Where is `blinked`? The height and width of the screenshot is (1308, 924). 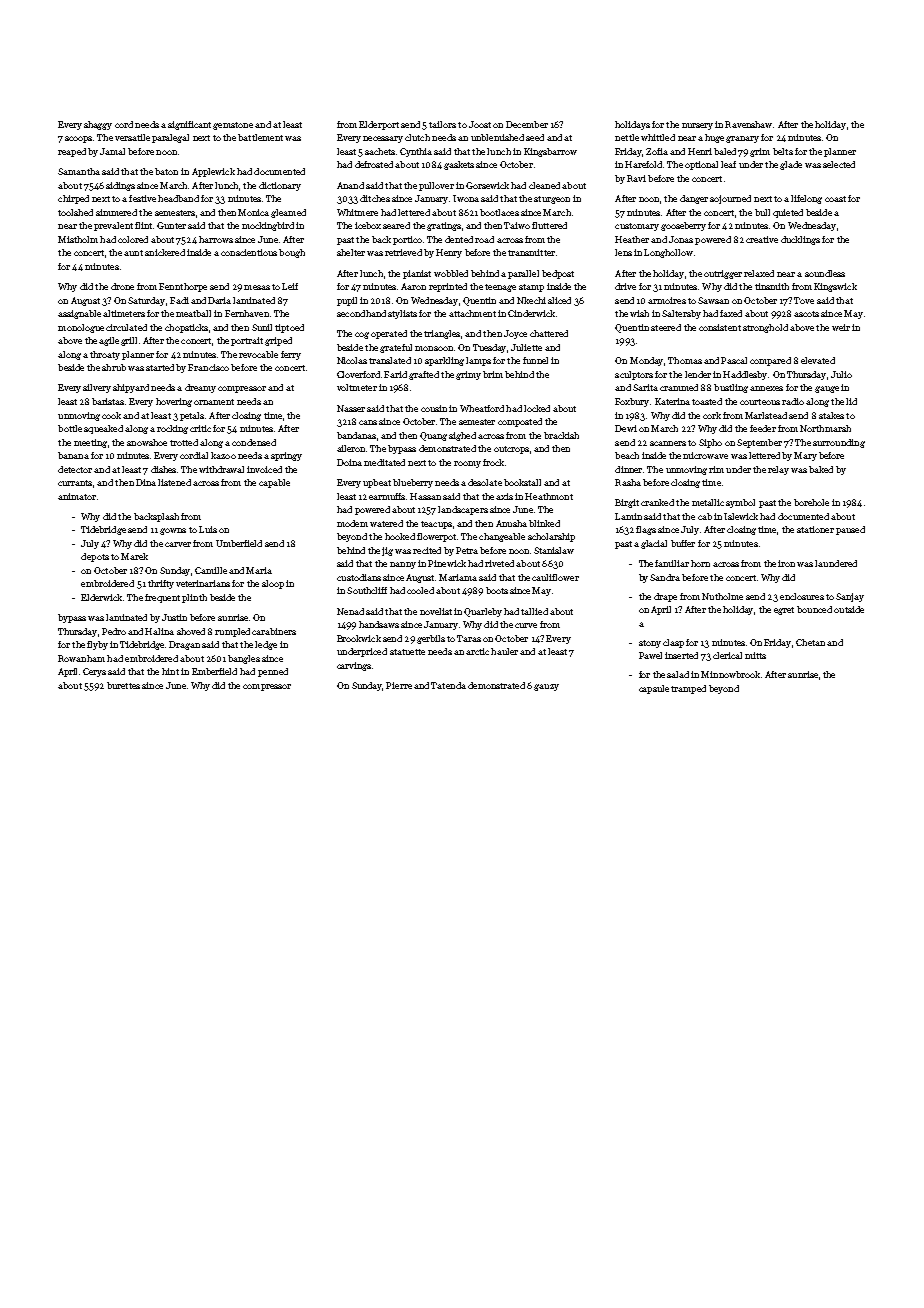 blinked is located at coordinates (544, 523).
